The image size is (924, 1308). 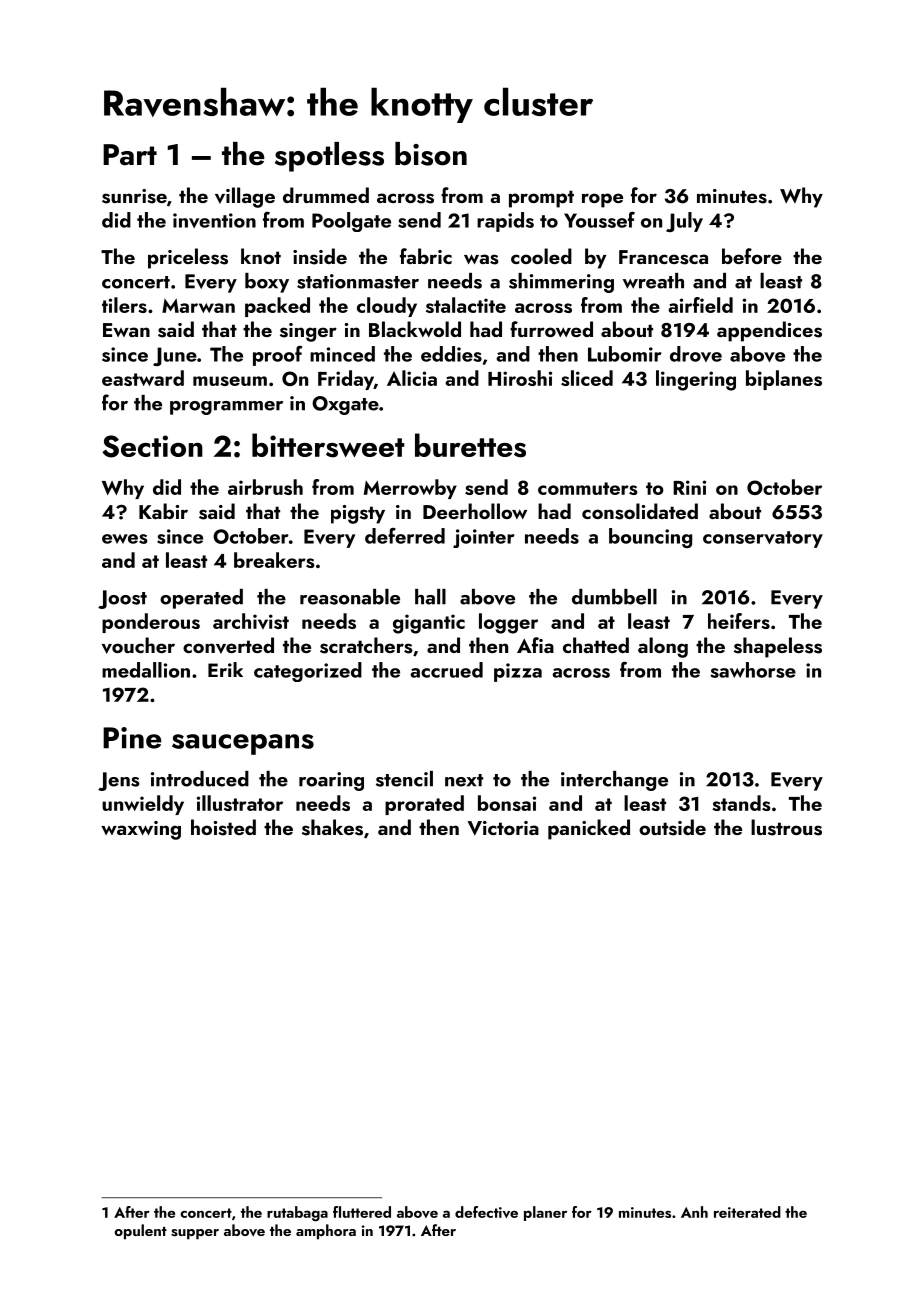 What do you see at coordinates (778, 647) in the image?
I see `shapeless` at bounding box center [778, 647].
